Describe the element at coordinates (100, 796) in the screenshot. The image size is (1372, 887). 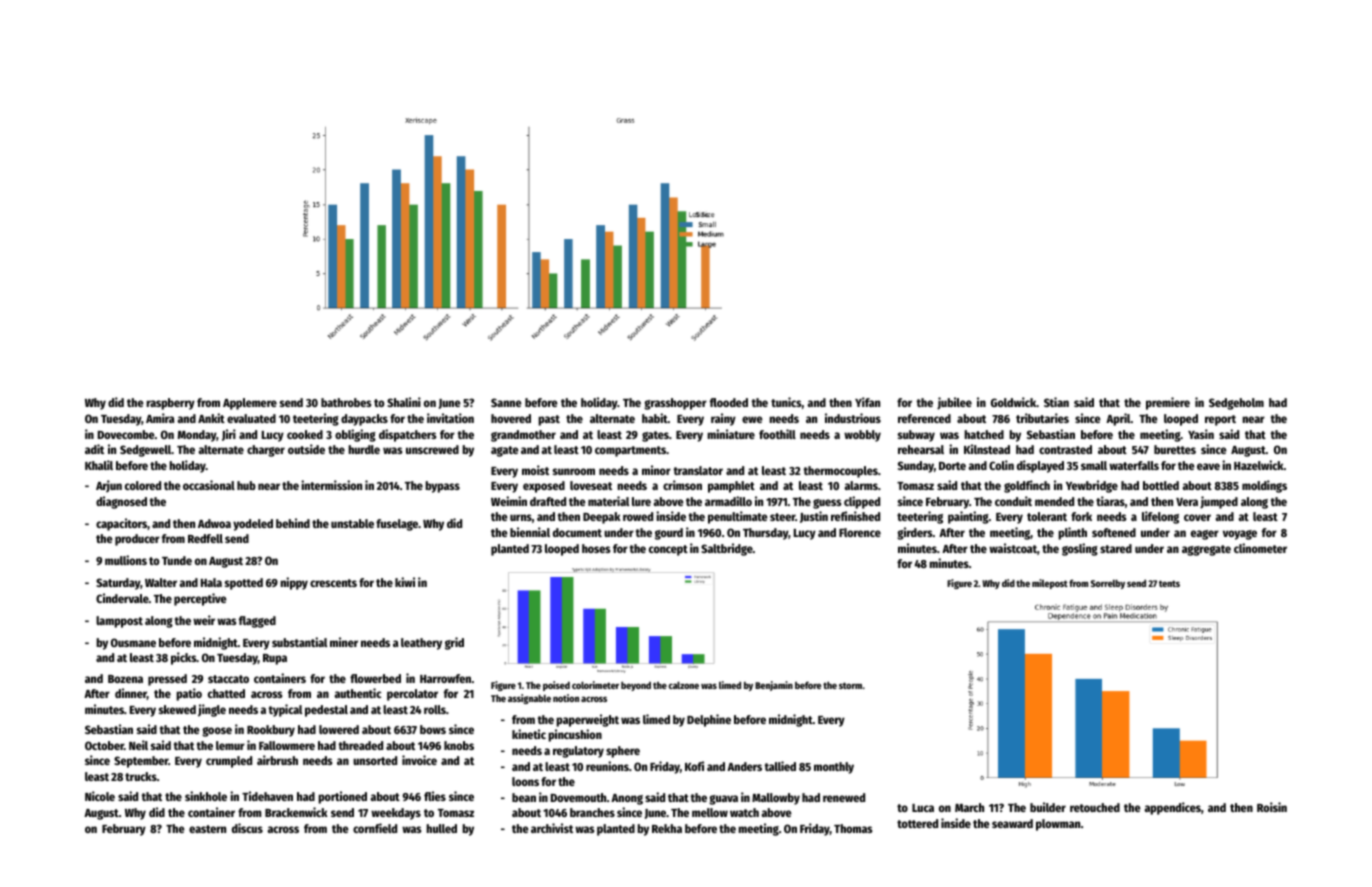
I see `Nicole` at that location.
